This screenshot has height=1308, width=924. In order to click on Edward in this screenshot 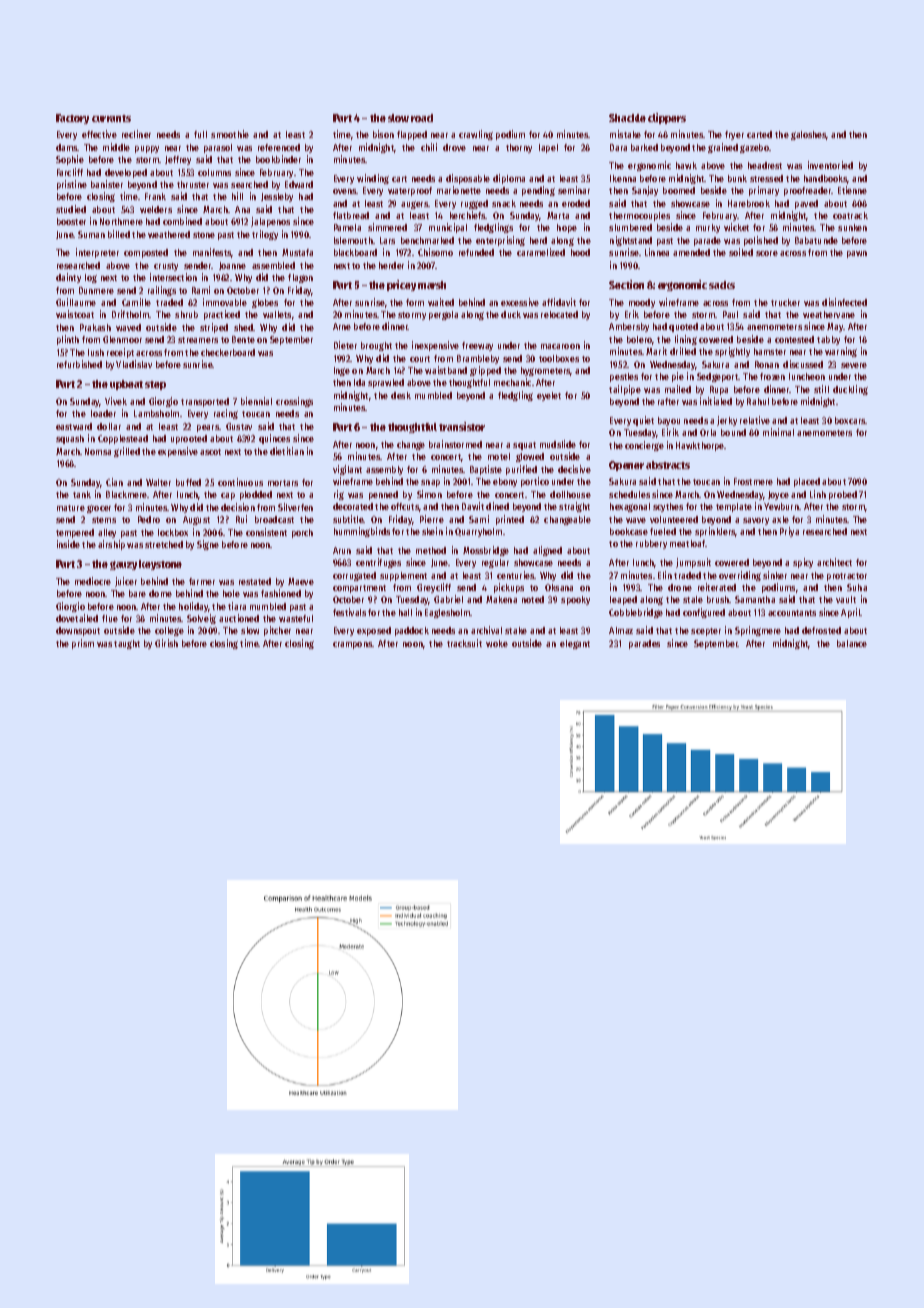, I will do `click(299, 184)`.
